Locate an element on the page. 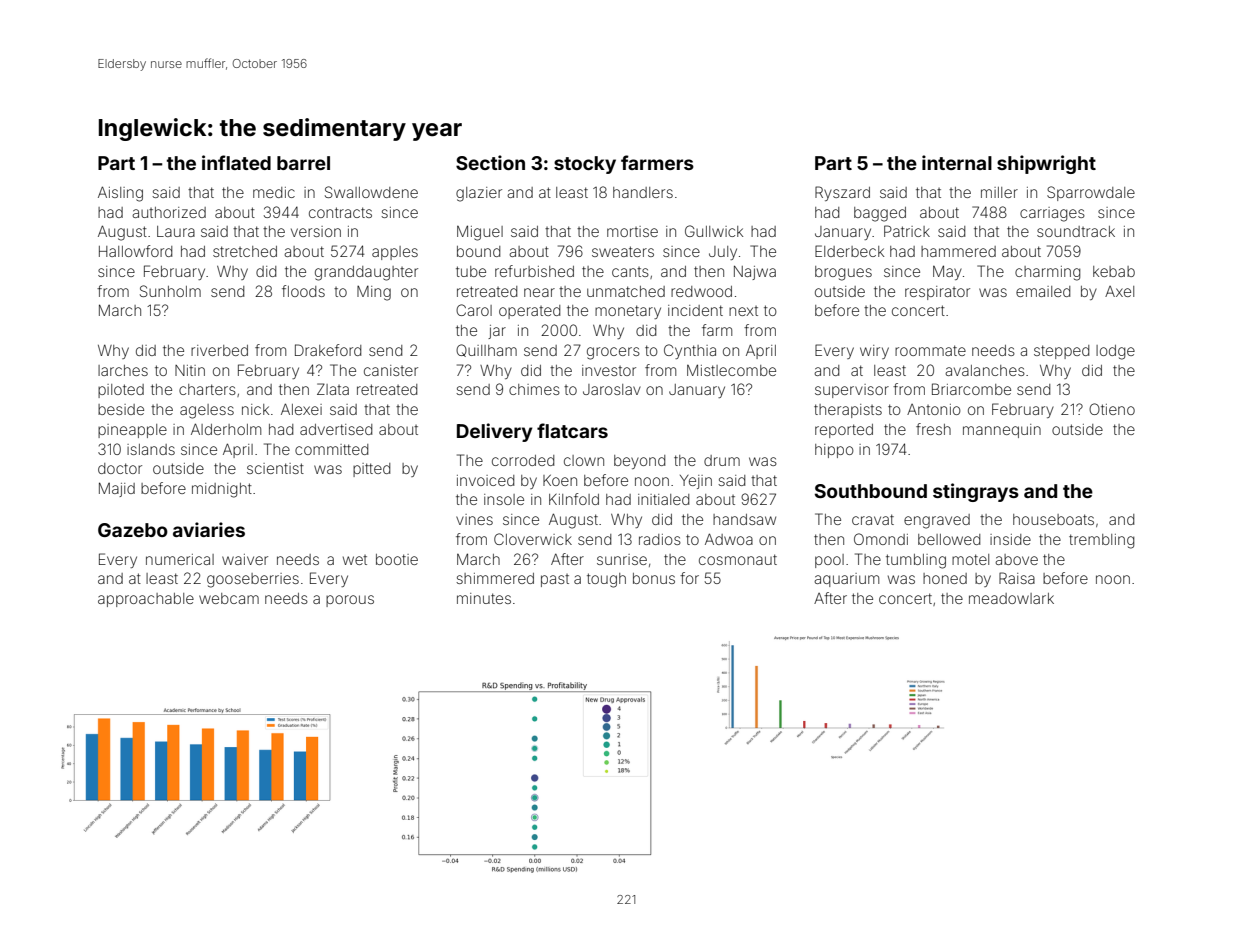 This document has width=1233, height=952. webcam is located at coordinates (229, 598).
